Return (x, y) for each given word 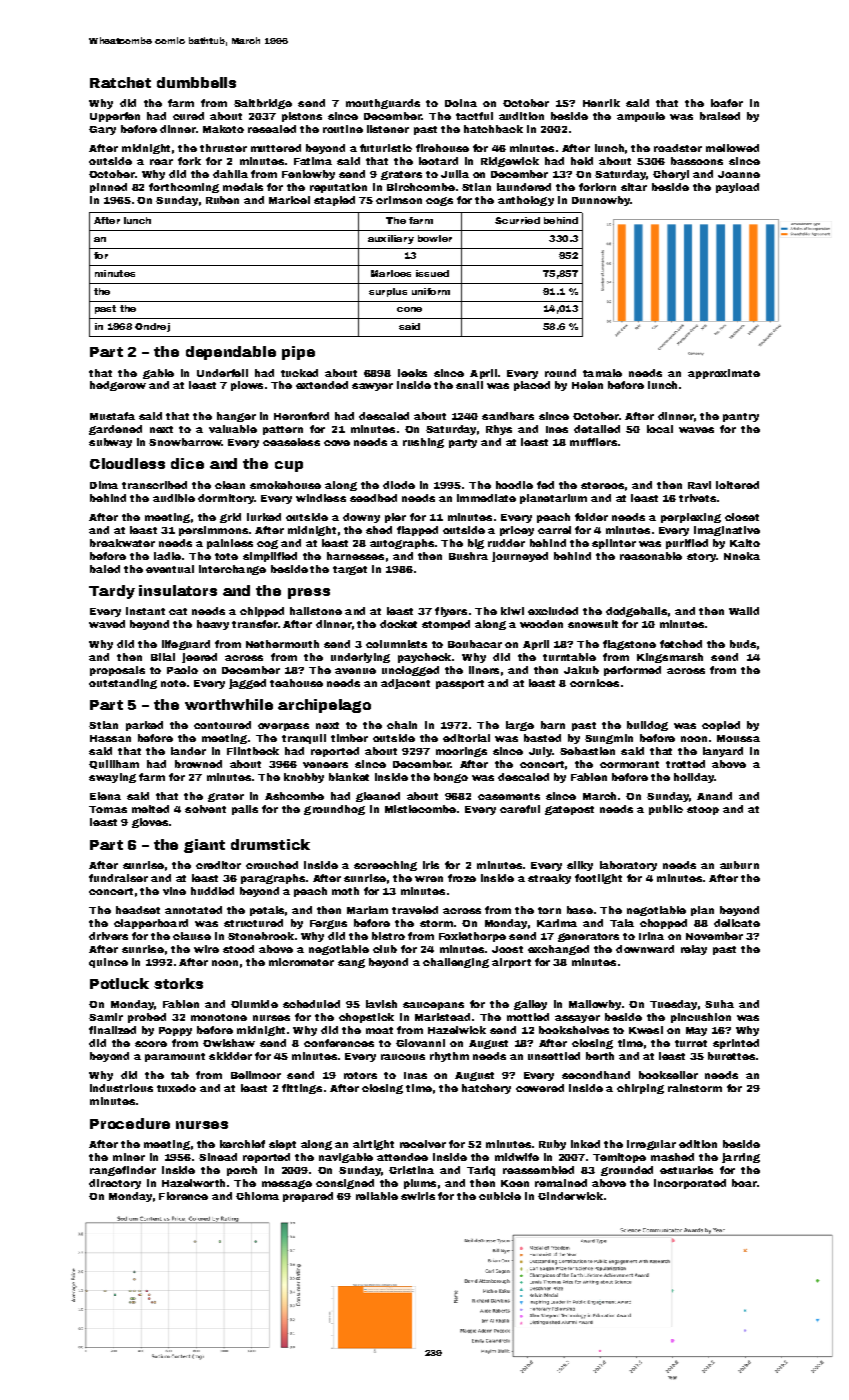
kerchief (242, 1144)
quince (108, 963)
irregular (651, 1145)
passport (460, 684)
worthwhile (229, 704)
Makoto (223, 129)
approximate (724, 374)
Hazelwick (457, 1030)
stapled (334, 201)
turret (691, 1043)
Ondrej (152, 327)
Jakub (581, 670)
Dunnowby (601, 201)
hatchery (486, 1089)
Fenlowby (308, 175)
